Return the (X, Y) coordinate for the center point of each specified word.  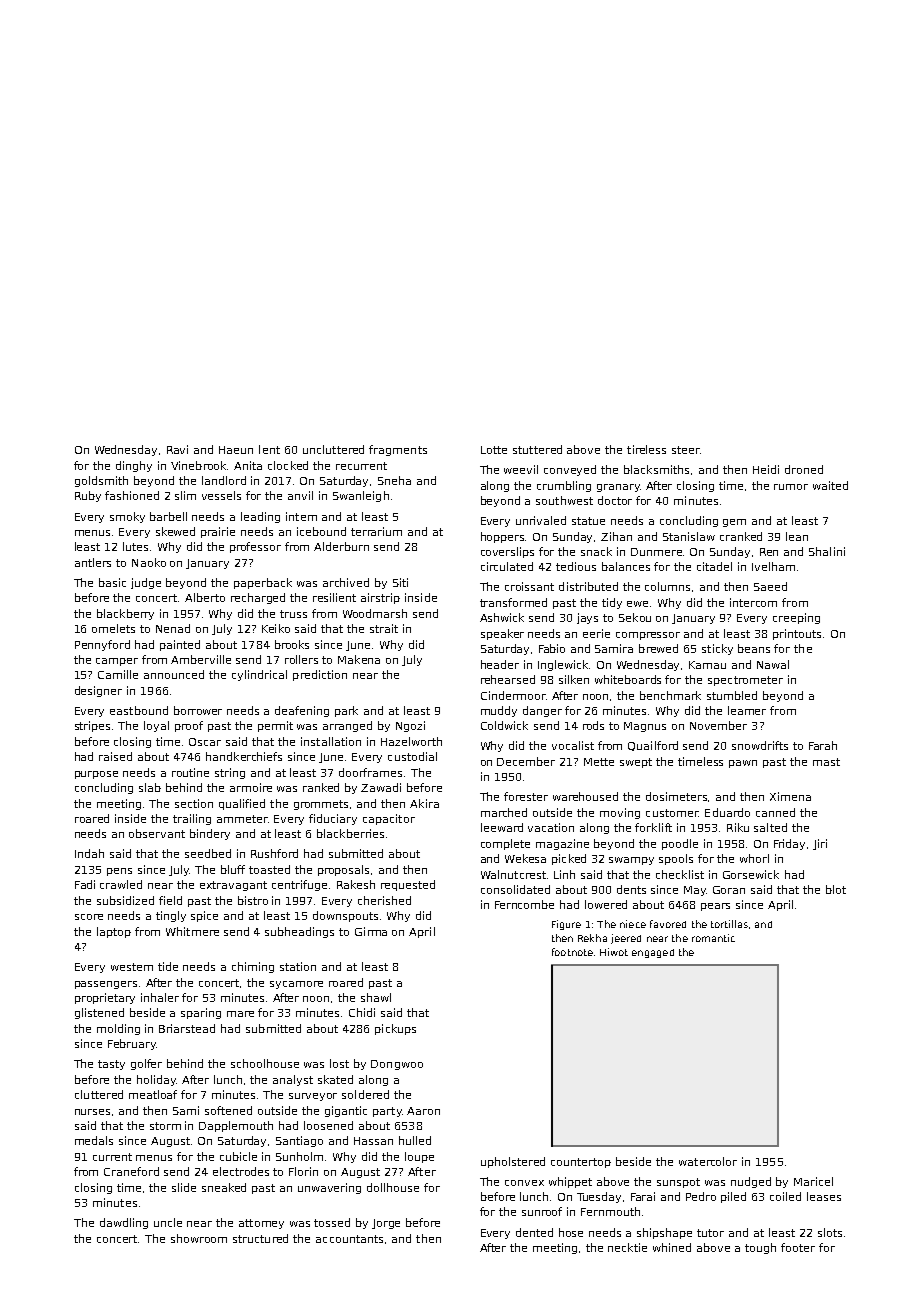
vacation (551, 827)
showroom (199, 1238)
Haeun (236, 450)
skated (335, 1079)
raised (115, 756)
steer (686, 450)
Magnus (645, 727)
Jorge (386, 1224)
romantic (713, 938)
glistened (99, 1013)
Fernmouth (610, 1211)
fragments (398, 450)
